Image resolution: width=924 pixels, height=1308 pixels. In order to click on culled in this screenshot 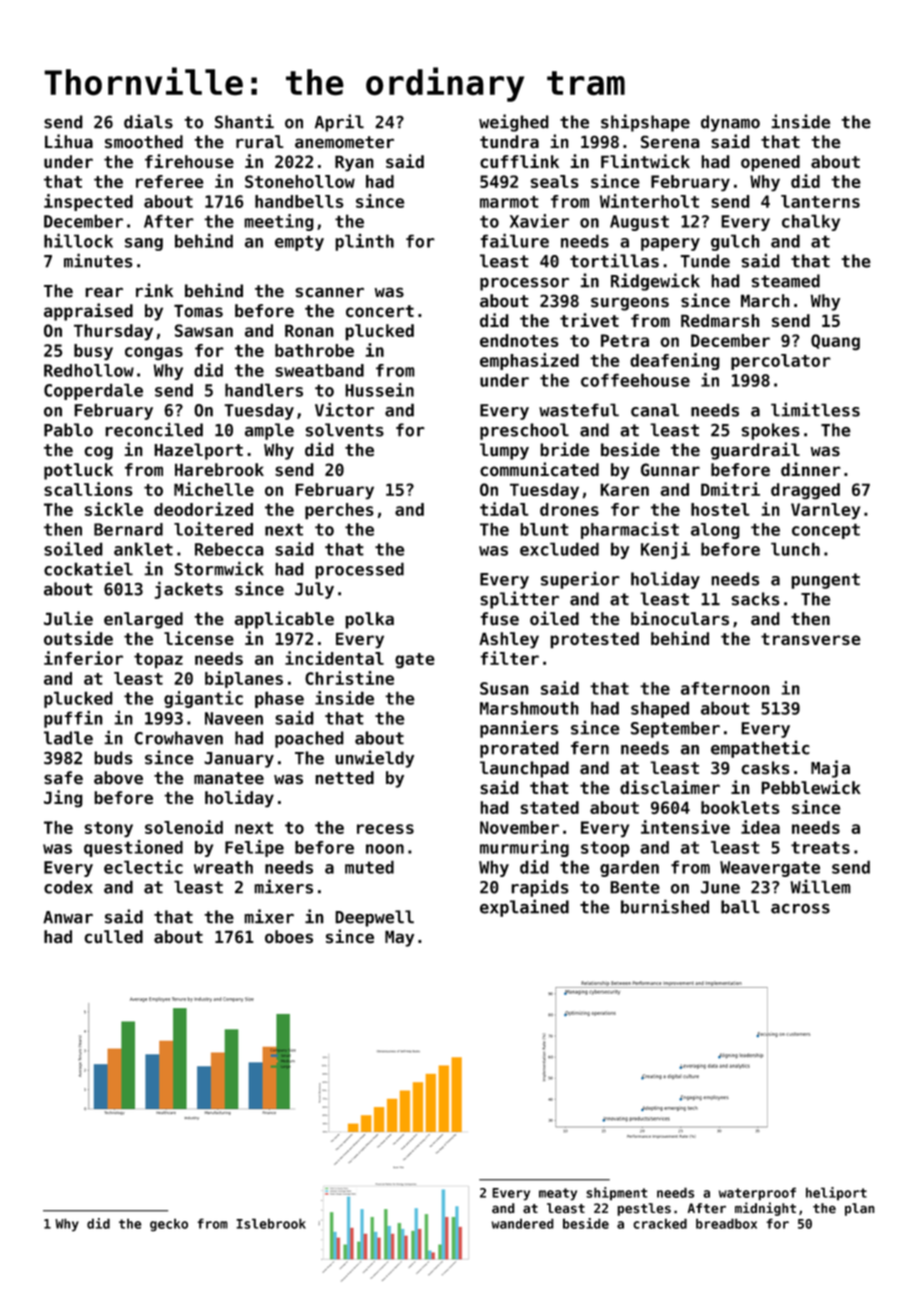, I will do `click(113, 937)`.
